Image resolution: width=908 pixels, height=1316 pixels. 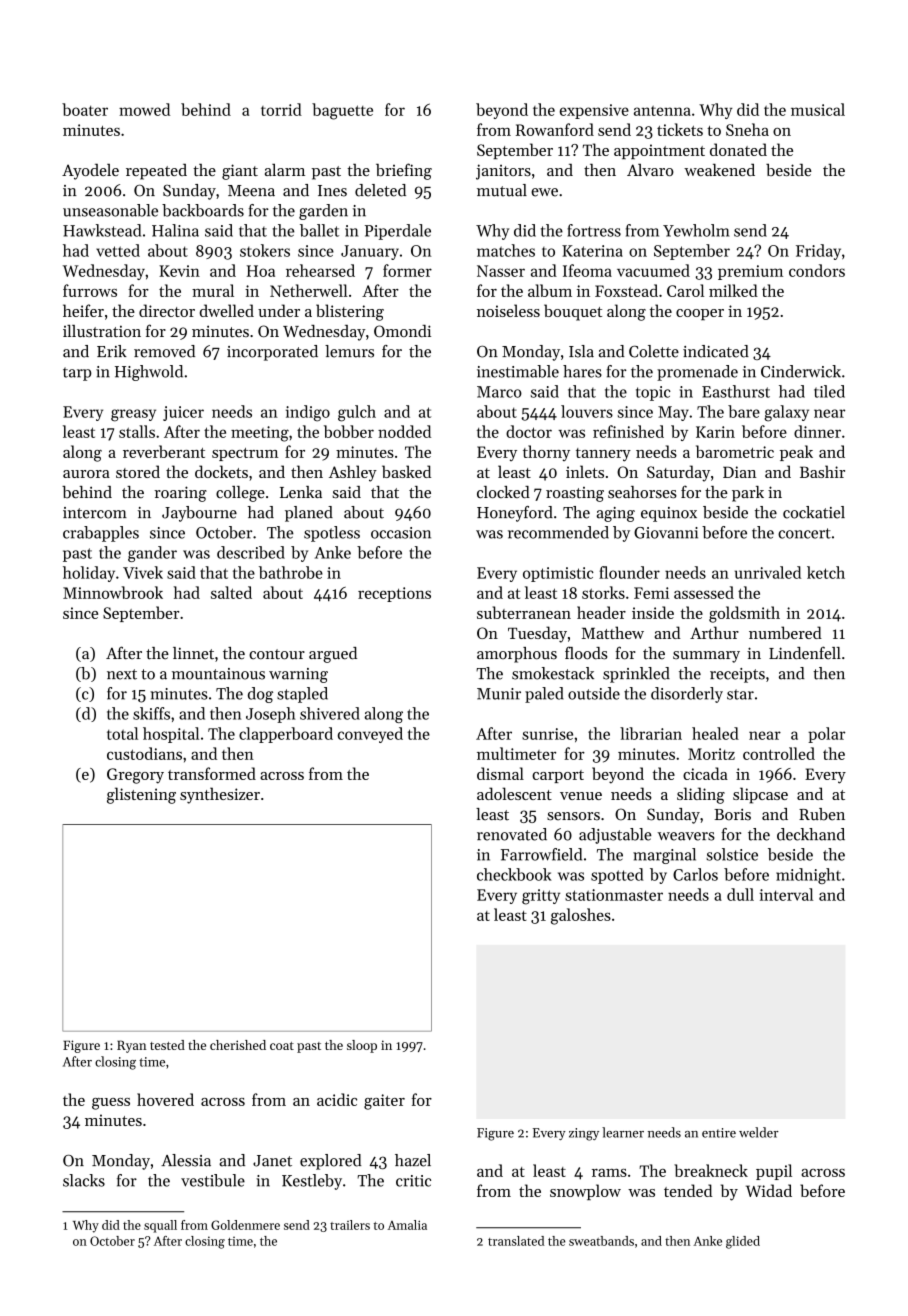 I want to click on amorphous, so click(x=517, y=655).
